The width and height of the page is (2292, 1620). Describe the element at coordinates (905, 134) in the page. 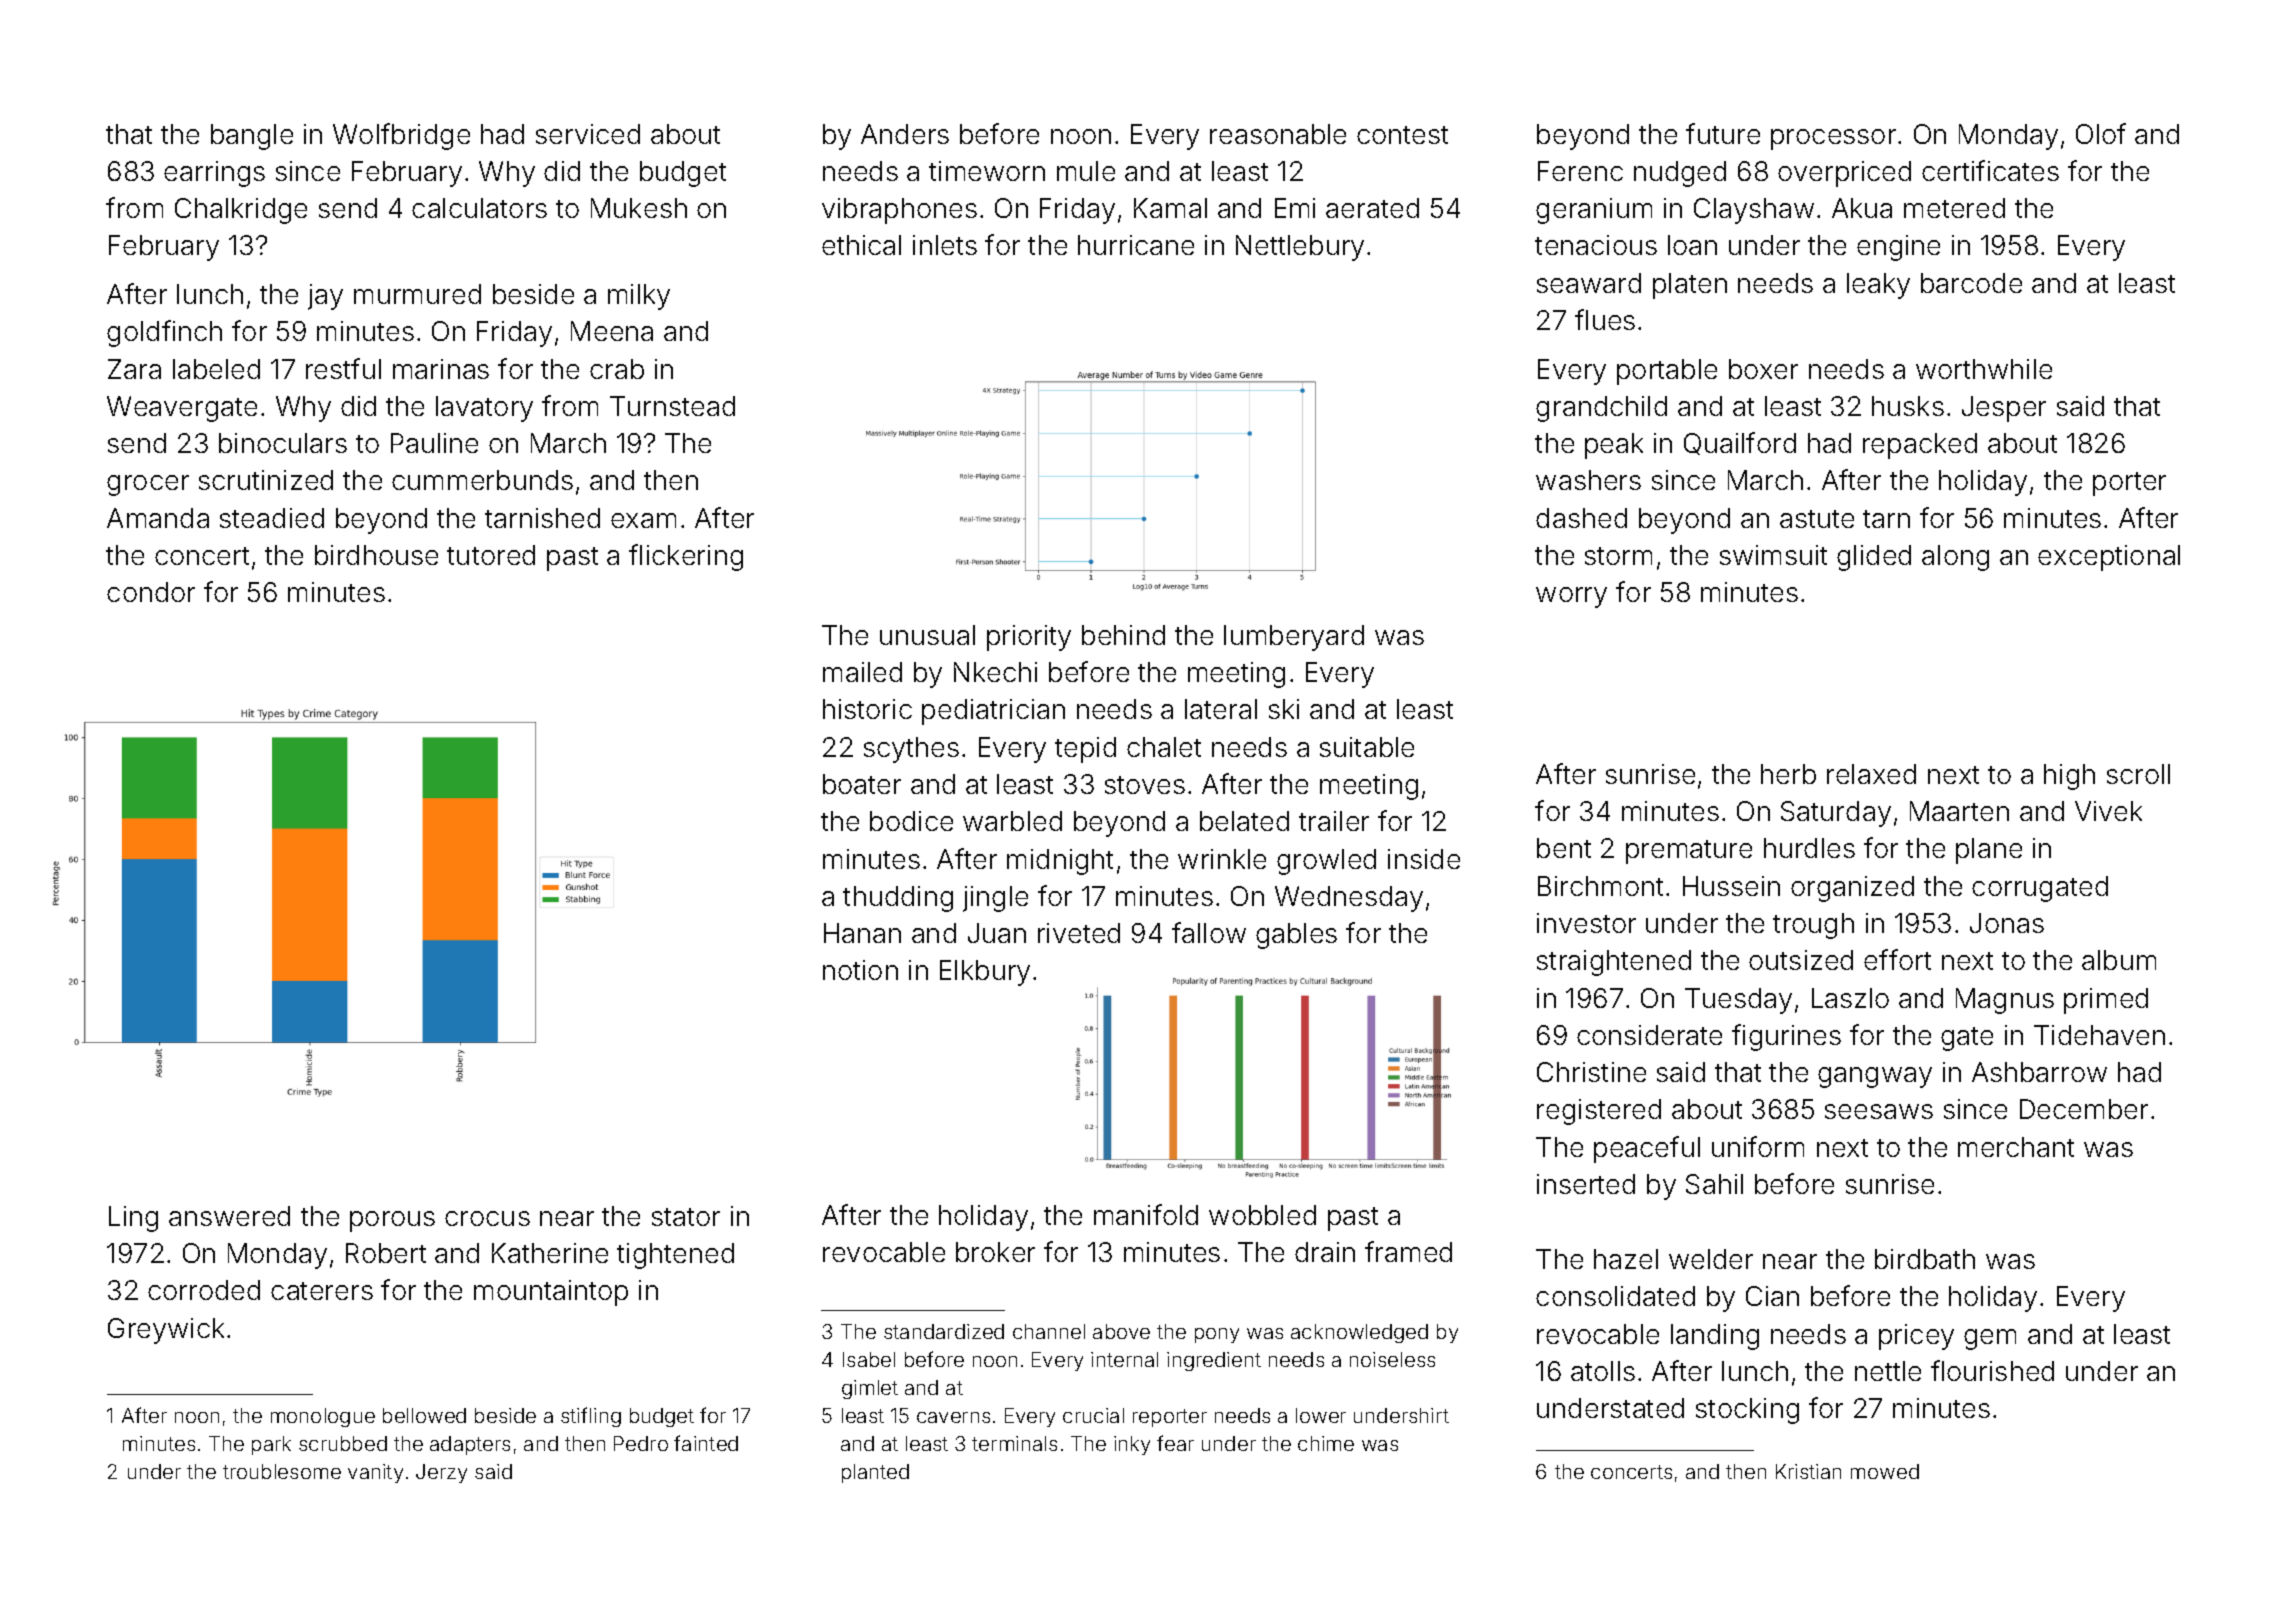

I see `Anders` at that location.
